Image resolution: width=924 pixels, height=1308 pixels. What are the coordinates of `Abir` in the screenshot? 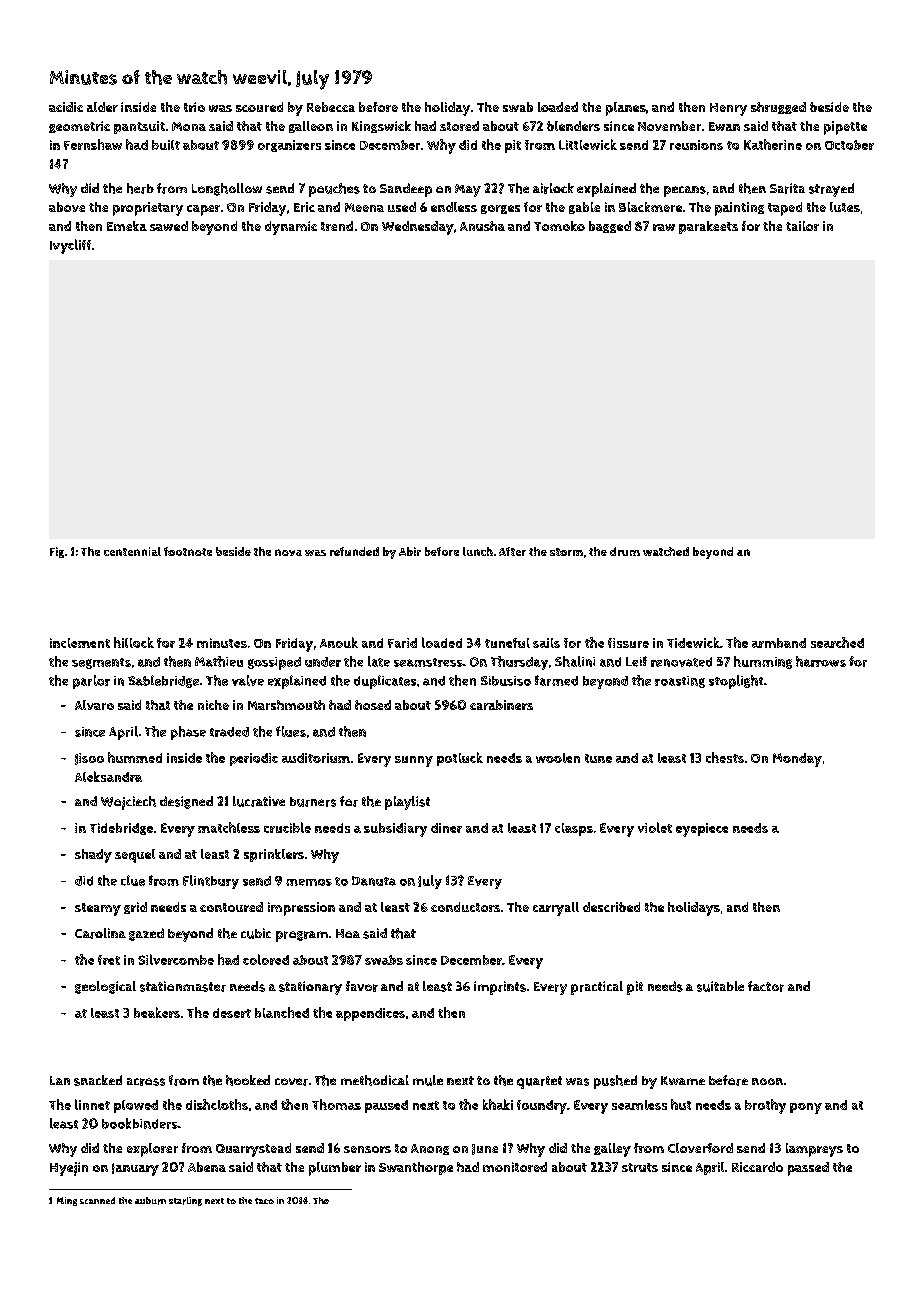 It's located at (410, 551).
